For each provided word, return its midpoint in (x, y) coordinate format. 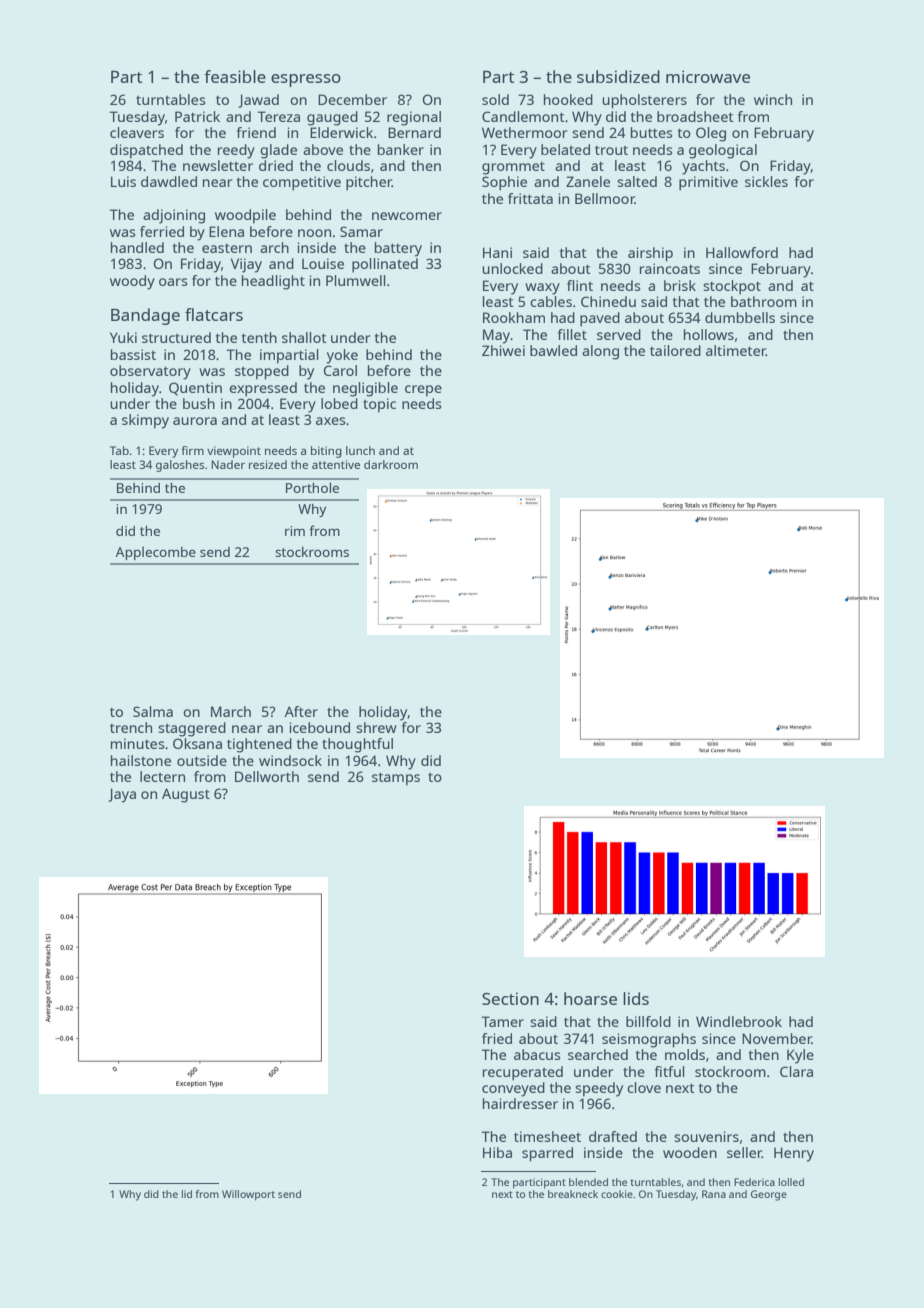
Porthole (312, 487)
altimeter (736, 350)
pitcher (369, 183)
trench (131, 727)
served (619, 334)
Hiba (497, 1152)
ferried (162, 231)
